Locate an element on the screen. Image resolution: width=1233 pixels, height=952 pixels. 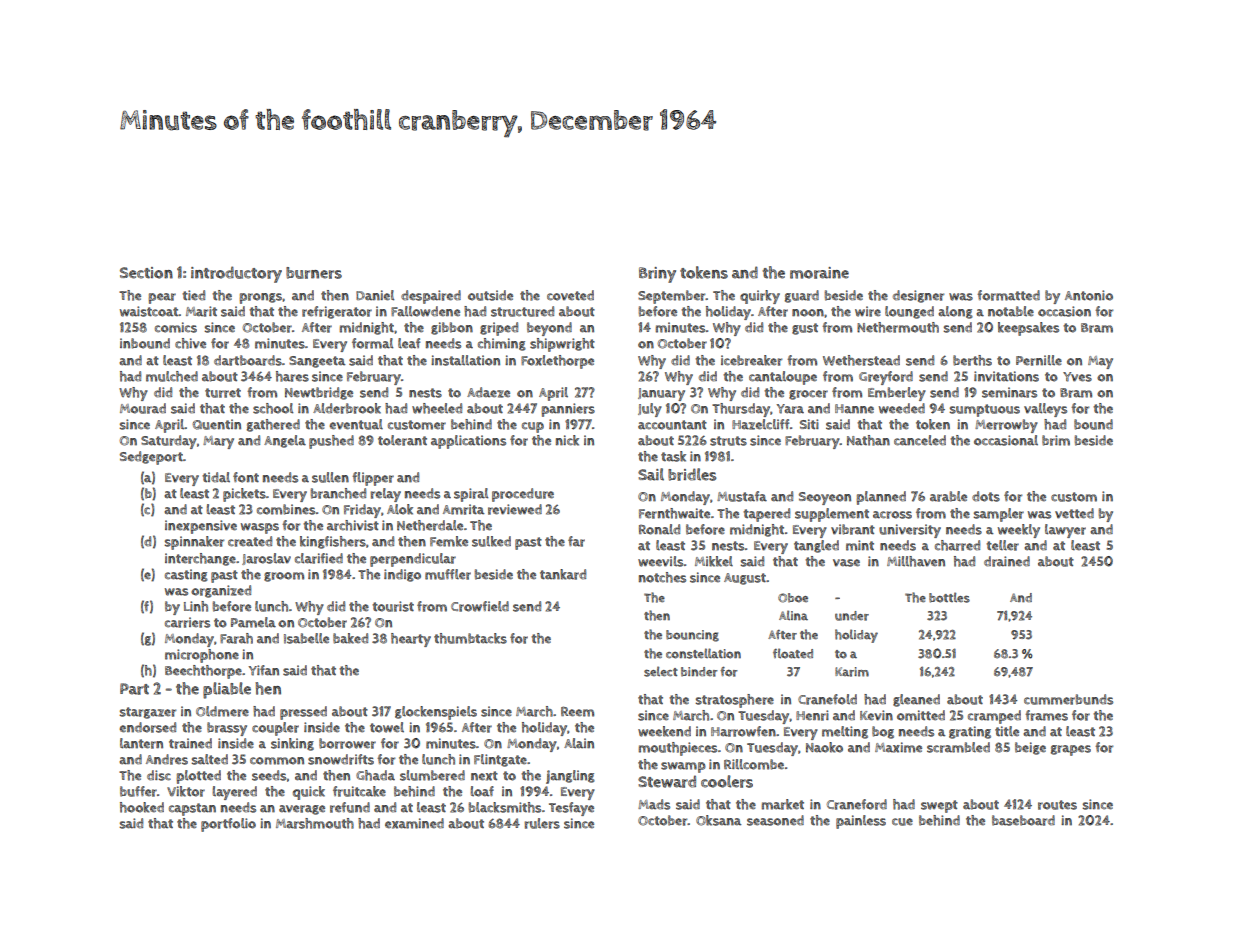
seasoned is located at coordinates (775, 820).
